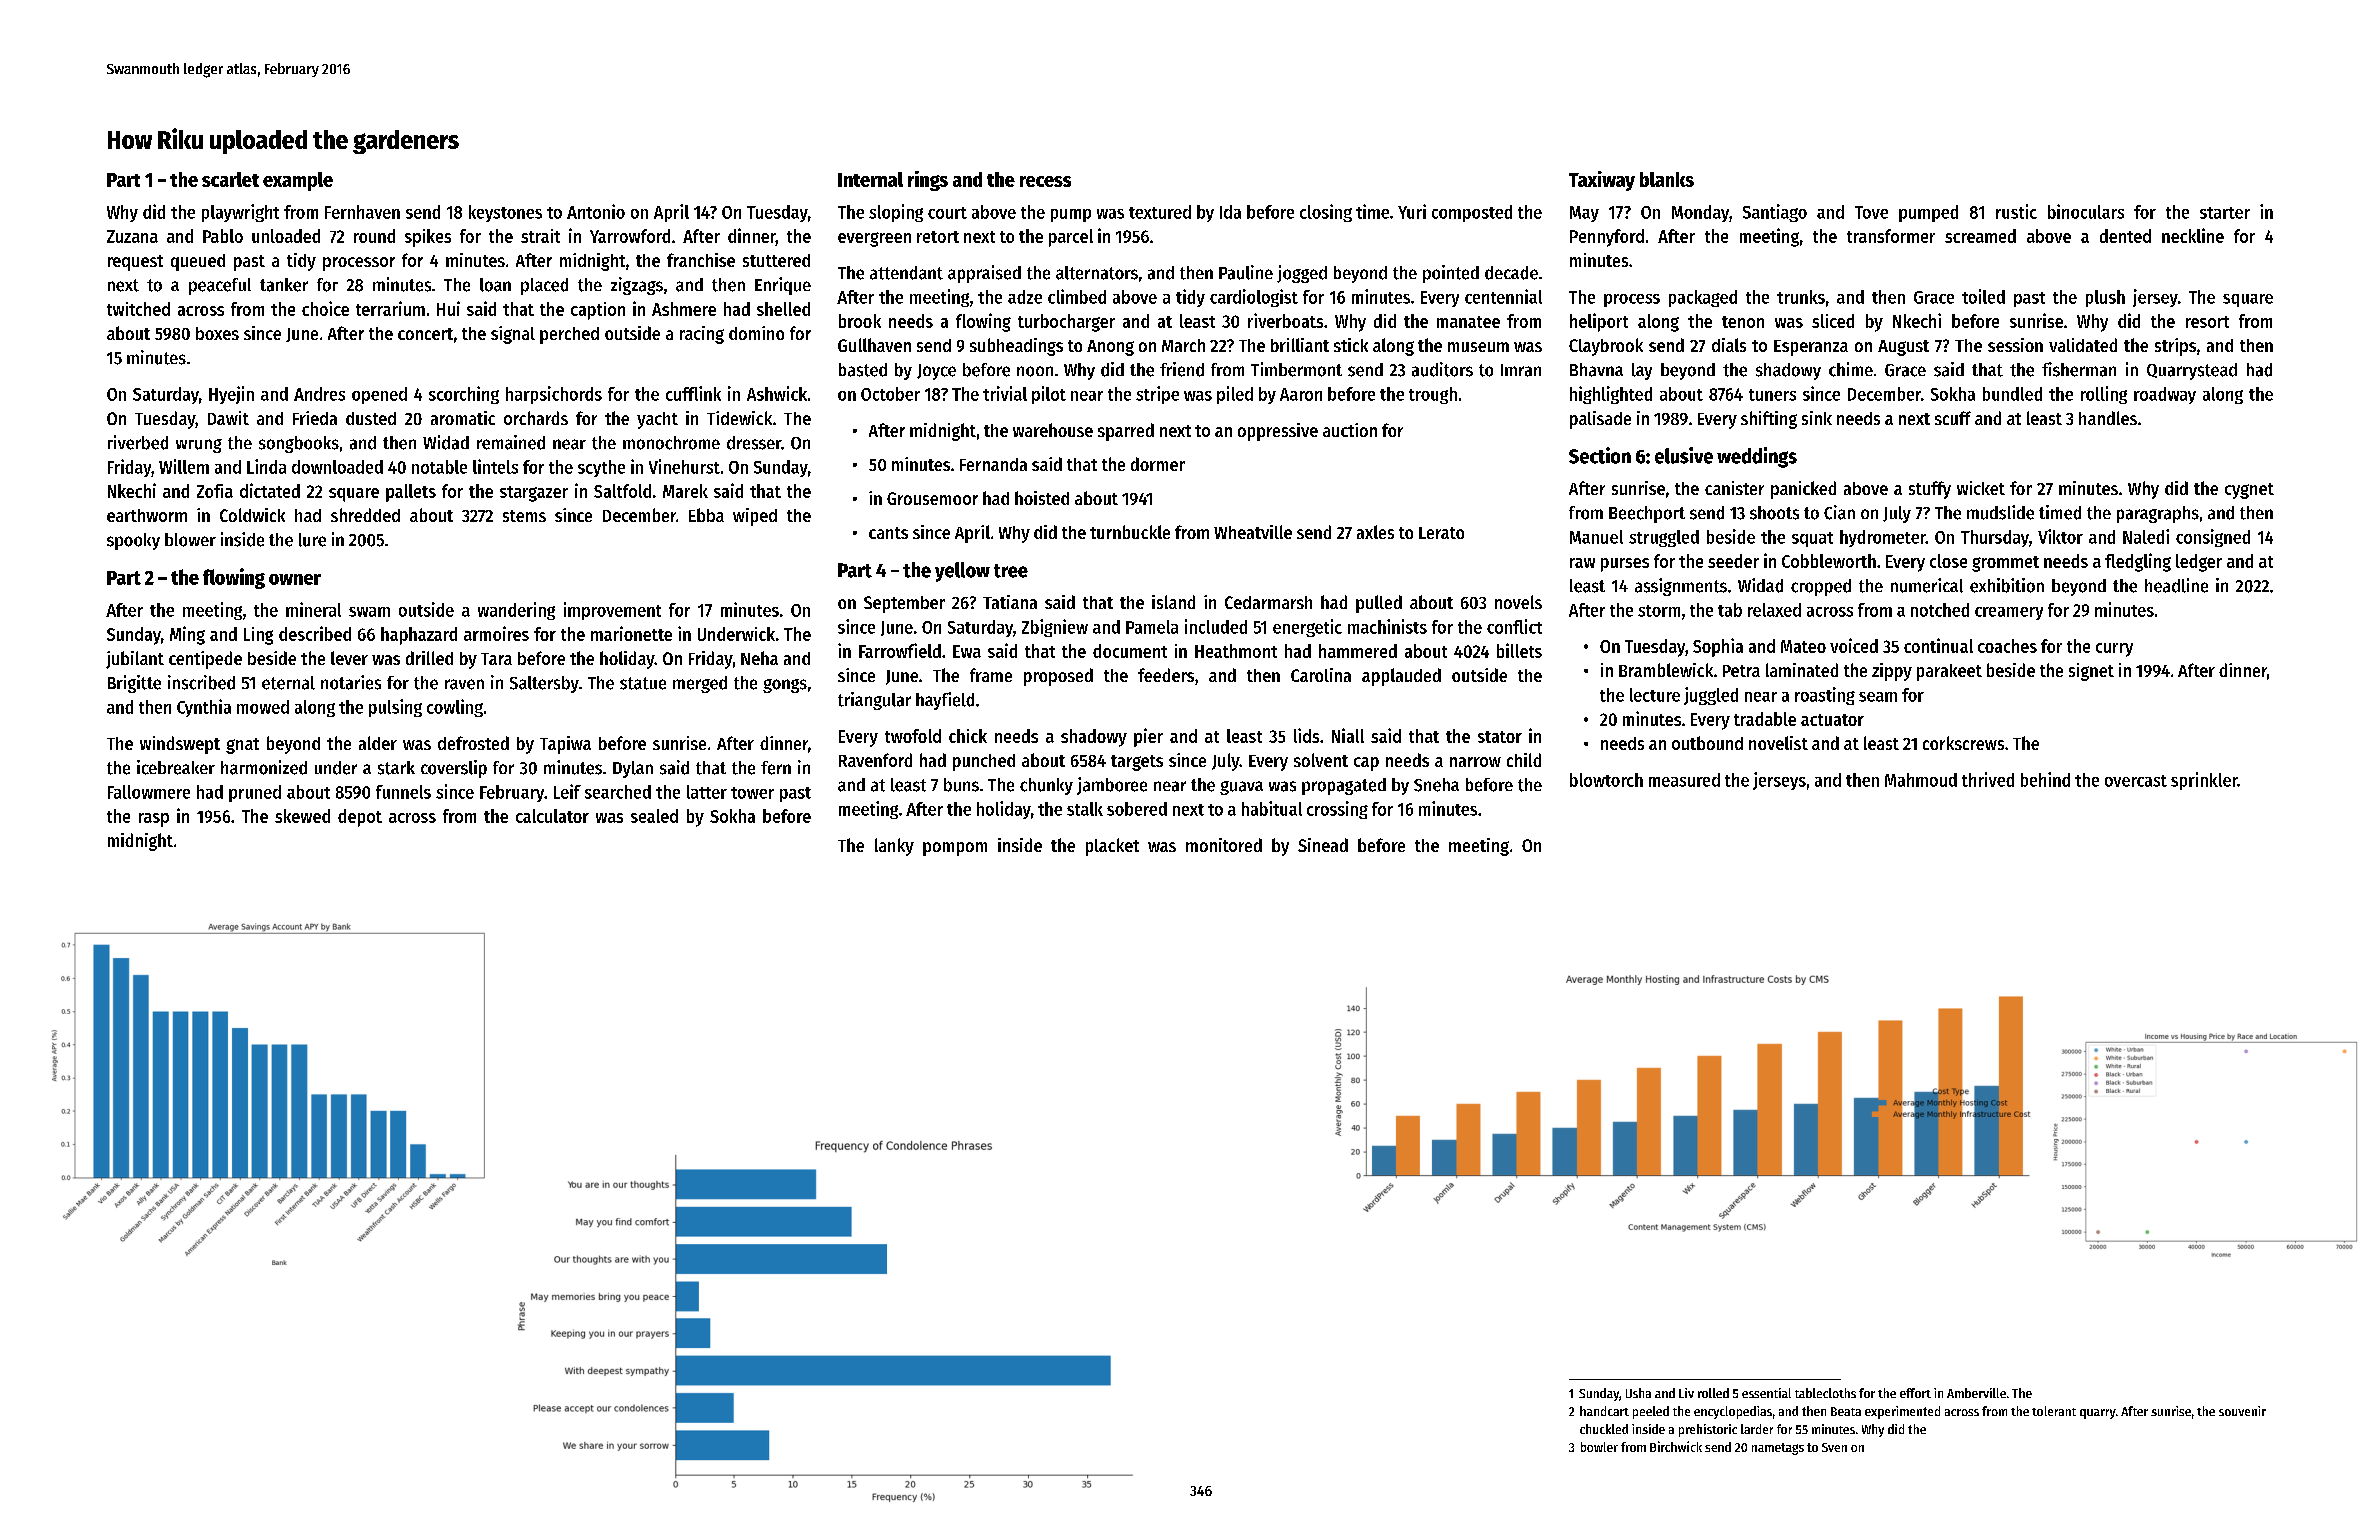  I want to click on toiled, so click(1983, 296).
